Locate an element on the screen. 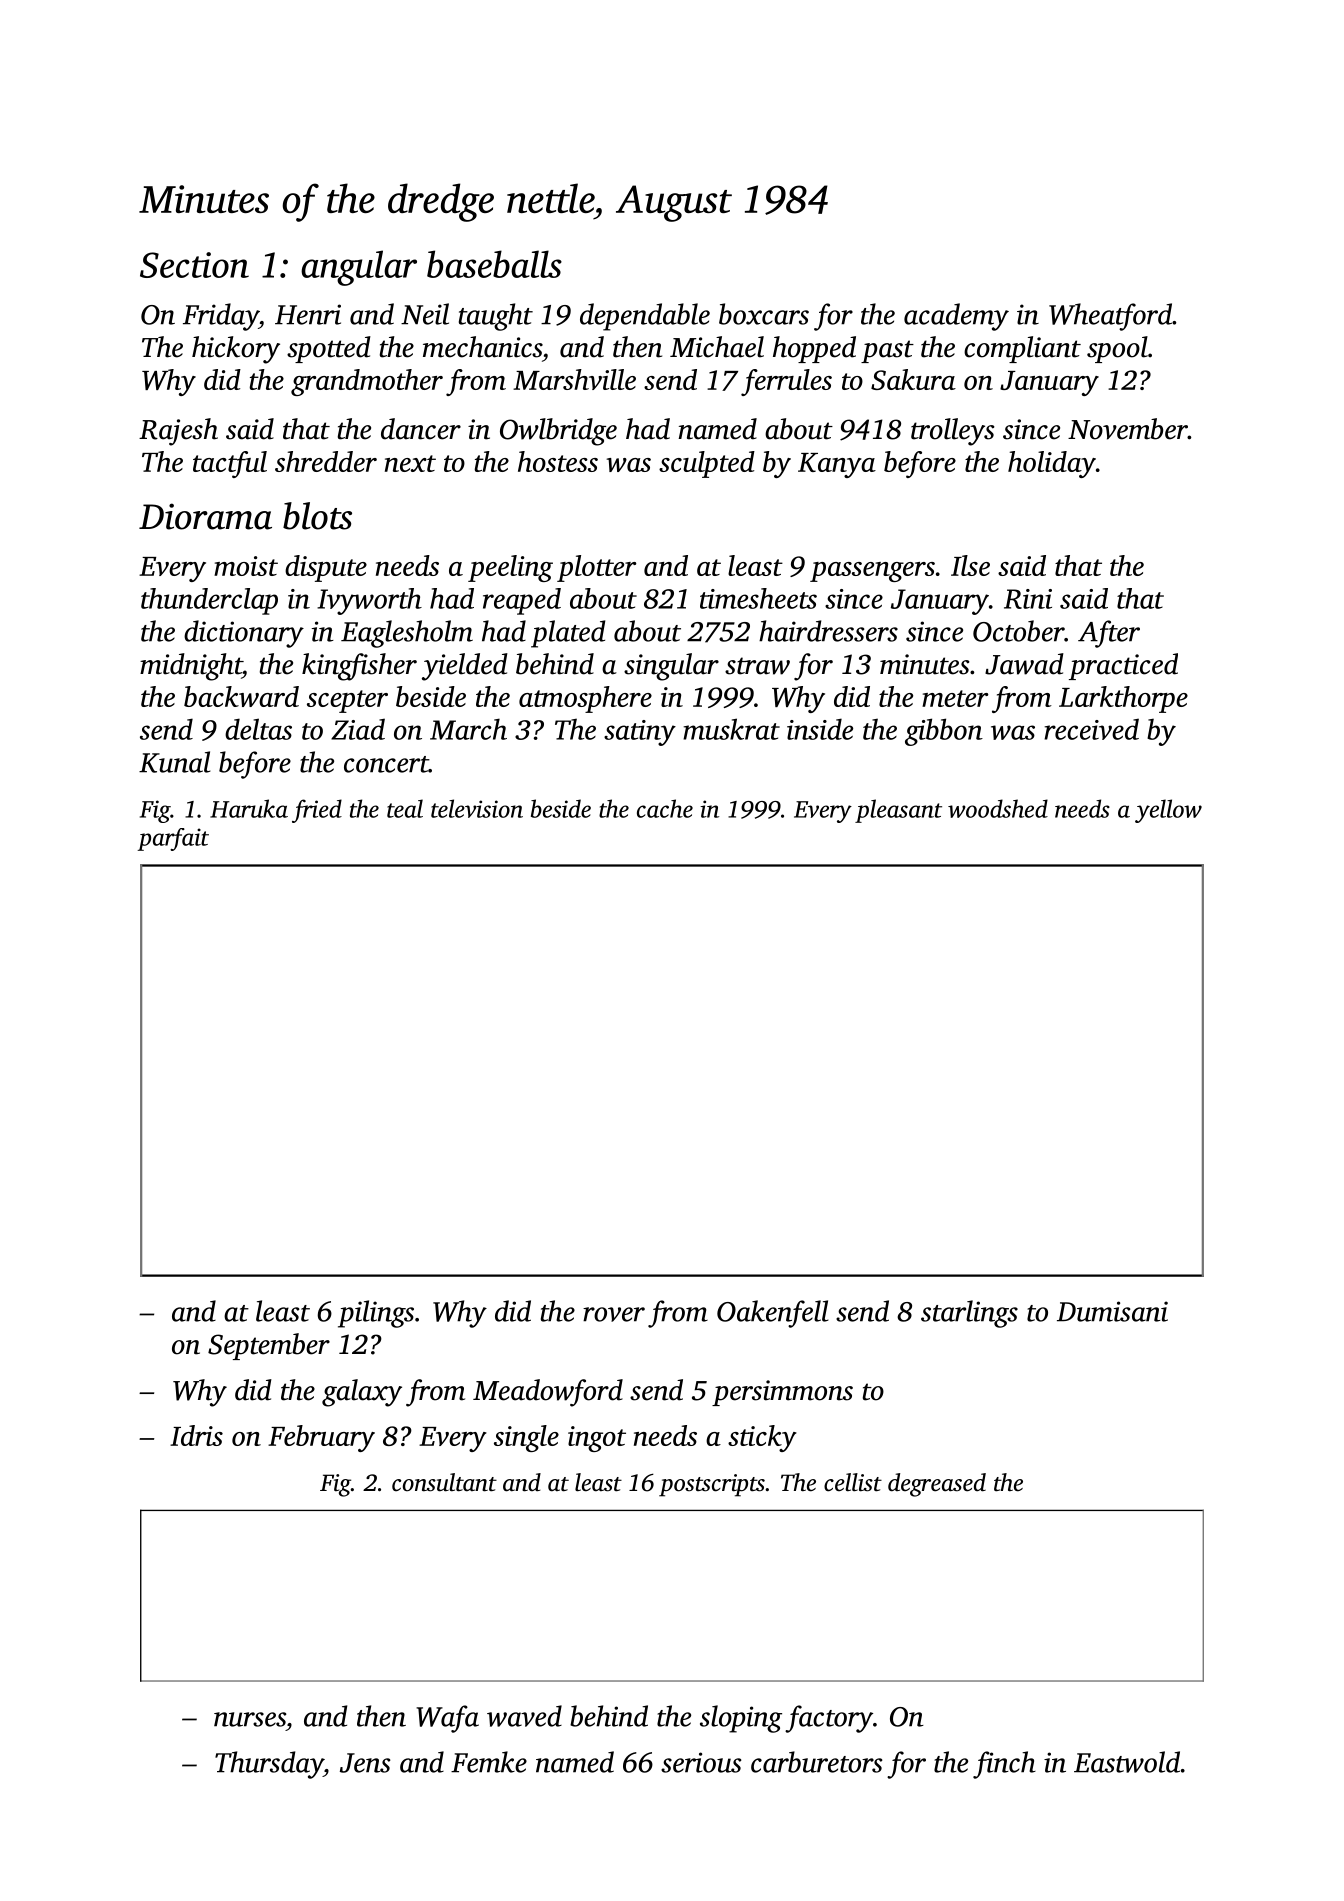 This screenshot has height=1901, width=1344. Rajesh is located at coordinates (178, 432).
